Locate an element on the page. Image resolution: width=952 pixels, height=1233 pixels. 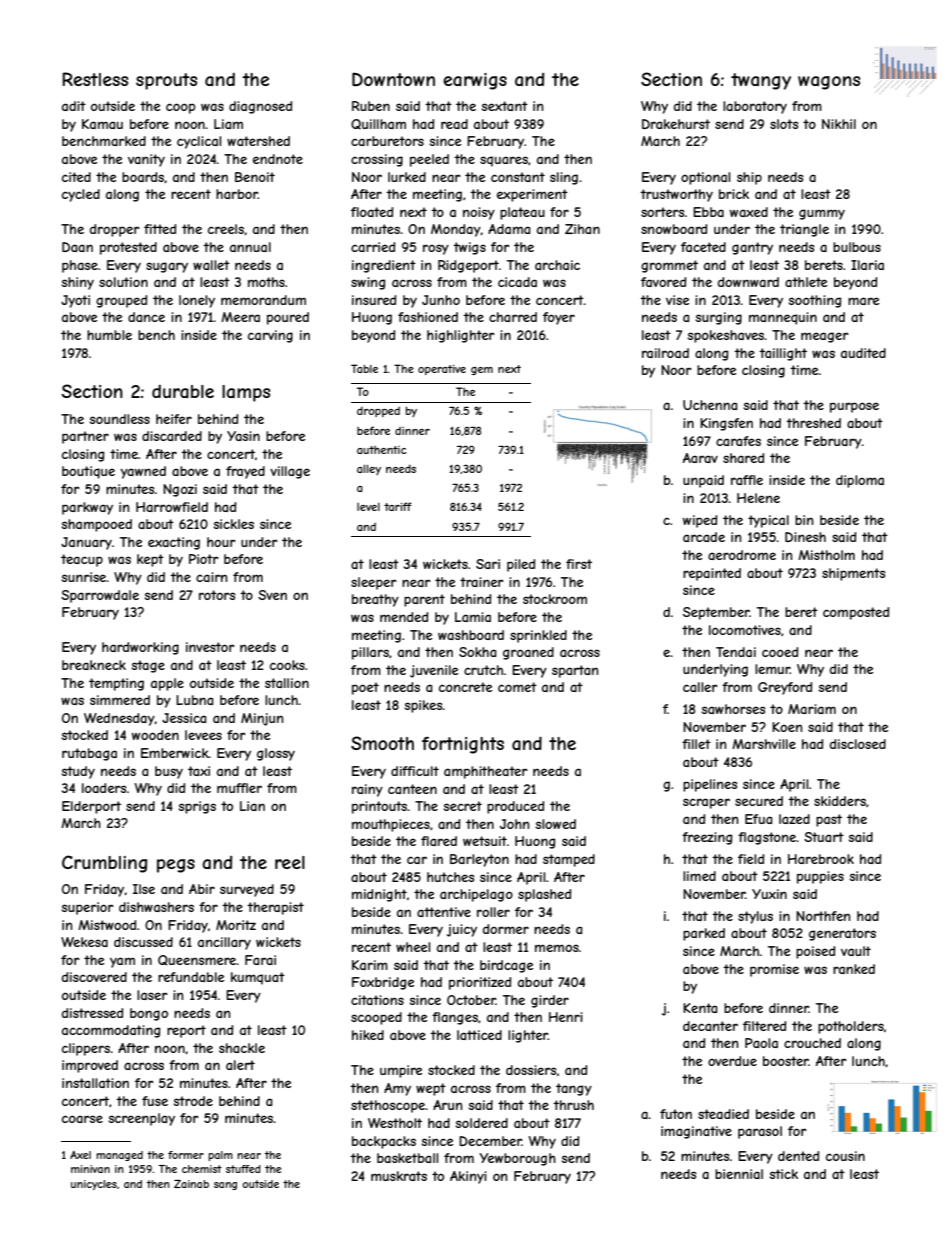
Sven is located at coordinates (272, 595).
